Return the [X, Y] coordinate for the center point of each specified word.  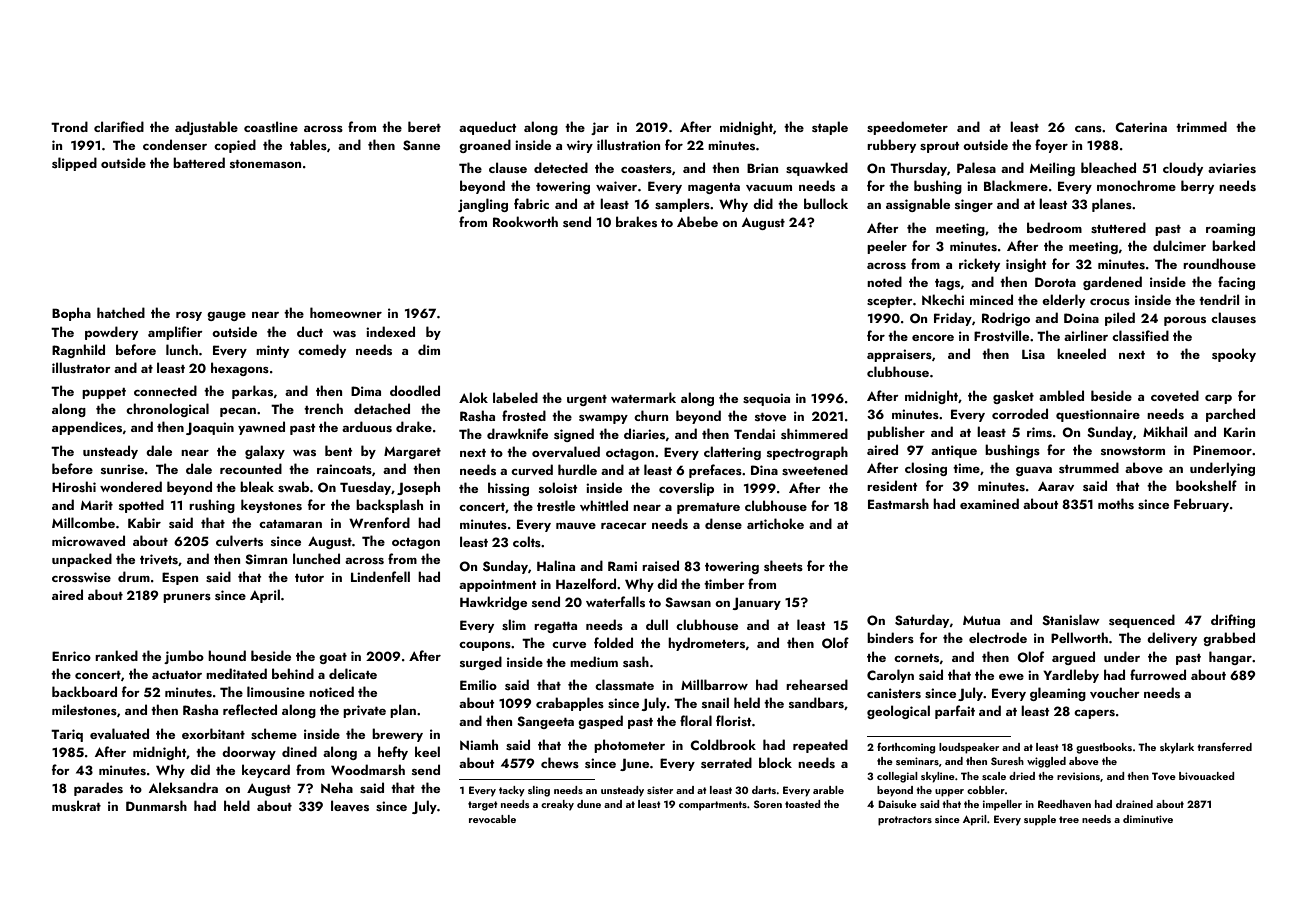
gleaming [1058, 694]
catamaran [290, 524]
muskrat [76, 805]
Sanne [421, 145]
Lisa [1033, 354]
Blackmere [1016, 185]
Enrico [71, 656]
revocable [492, 819]
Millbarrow [714, 684]
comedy [322, 351]
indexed [390, 331]
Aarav [1056, 486]
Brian [762, 168]
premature [708, 508]
